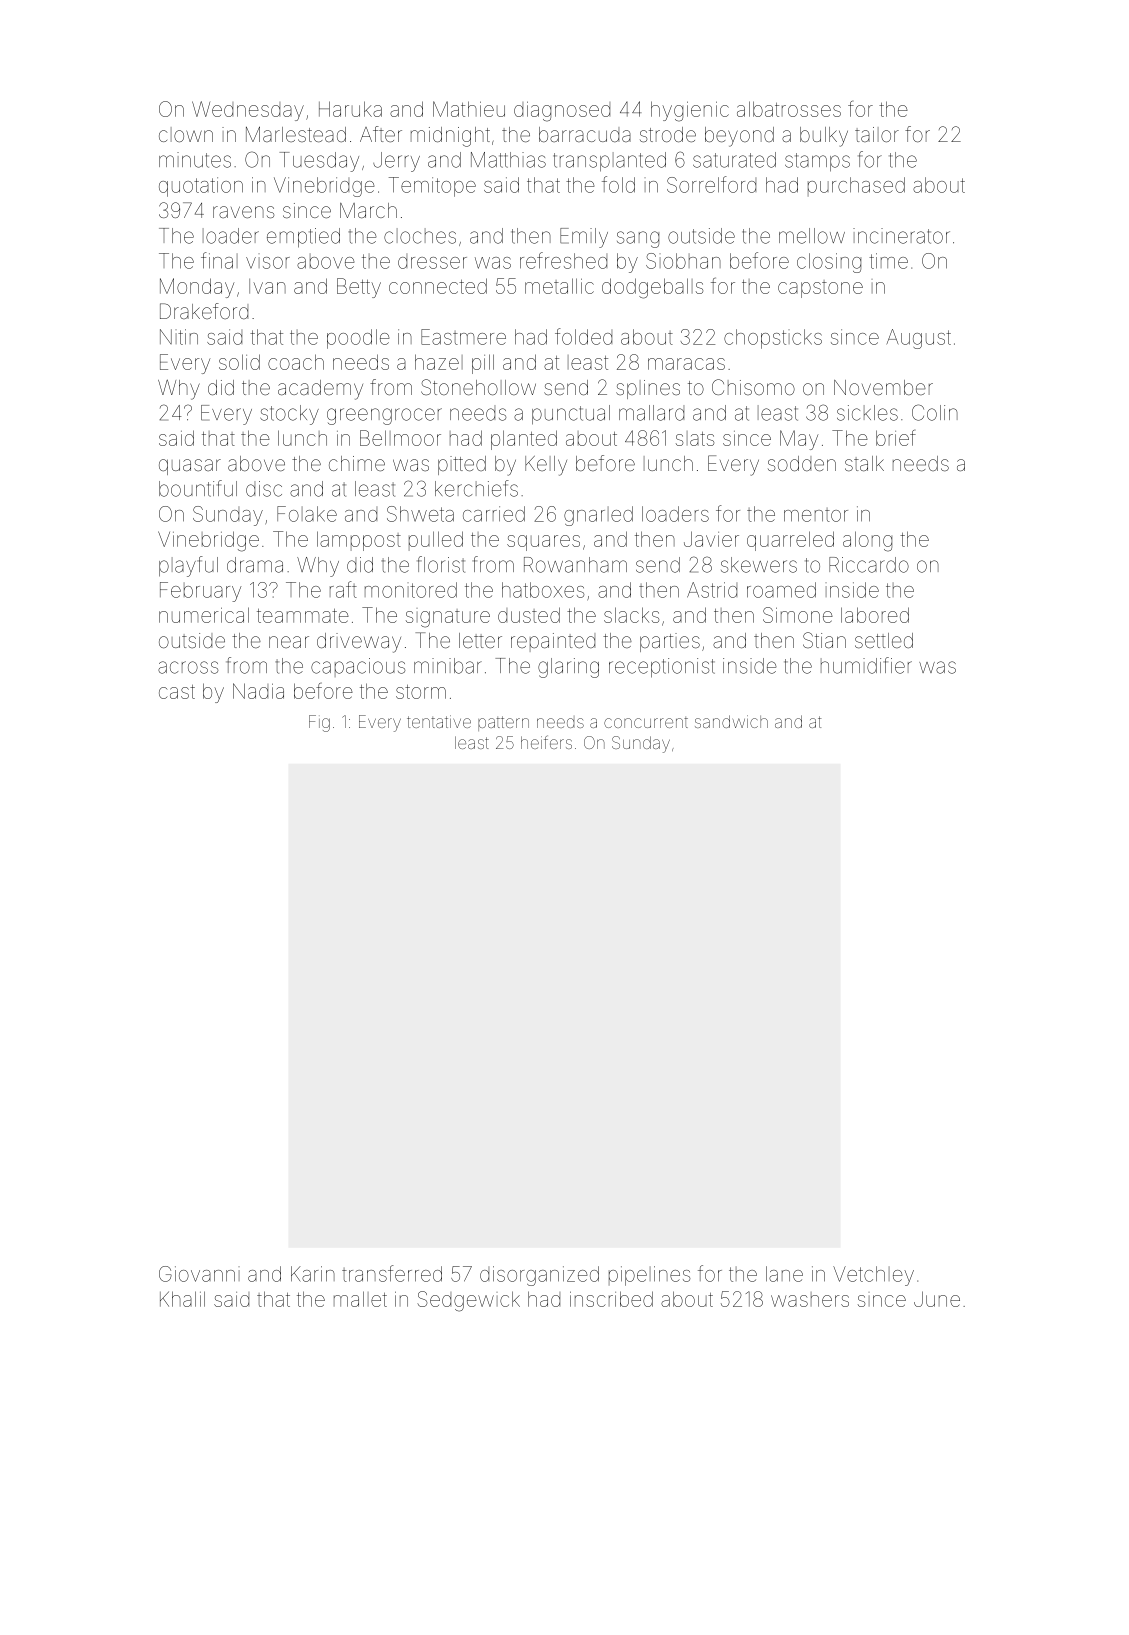  I want to click on settled, so click(884, 640).
